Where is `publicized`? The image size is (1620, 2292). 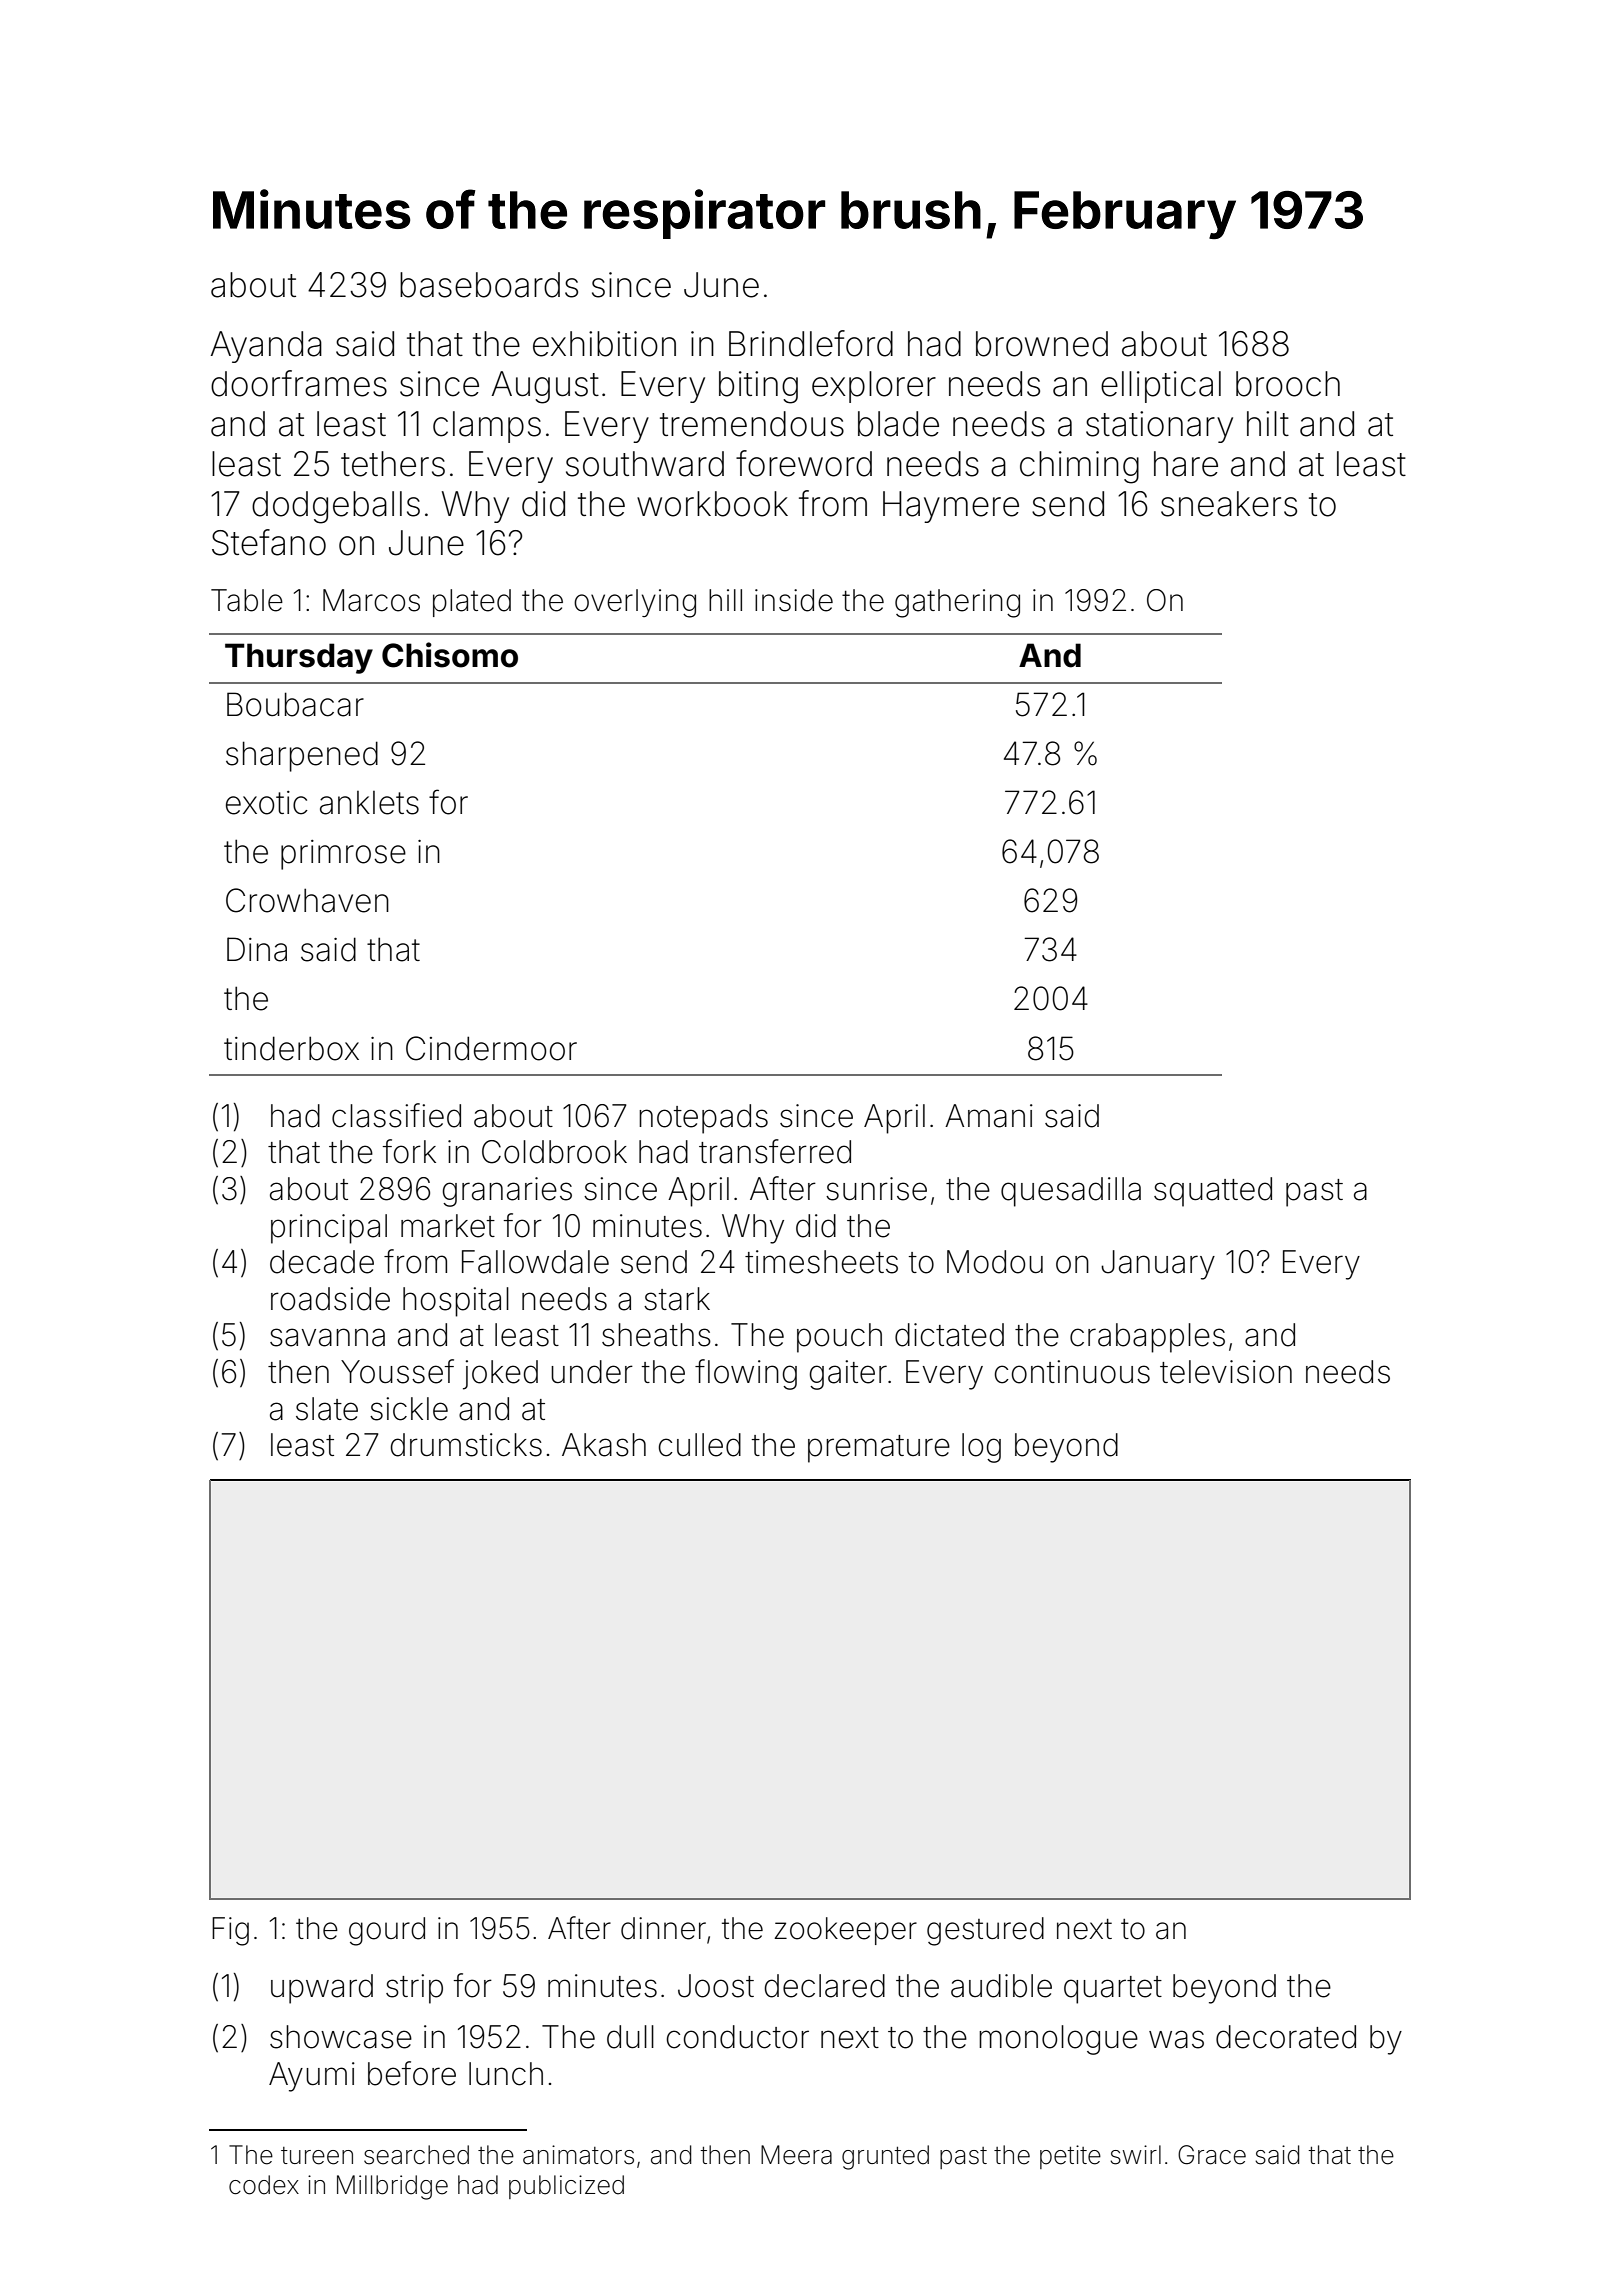 publicized is located at coordinates (566, 2187).
